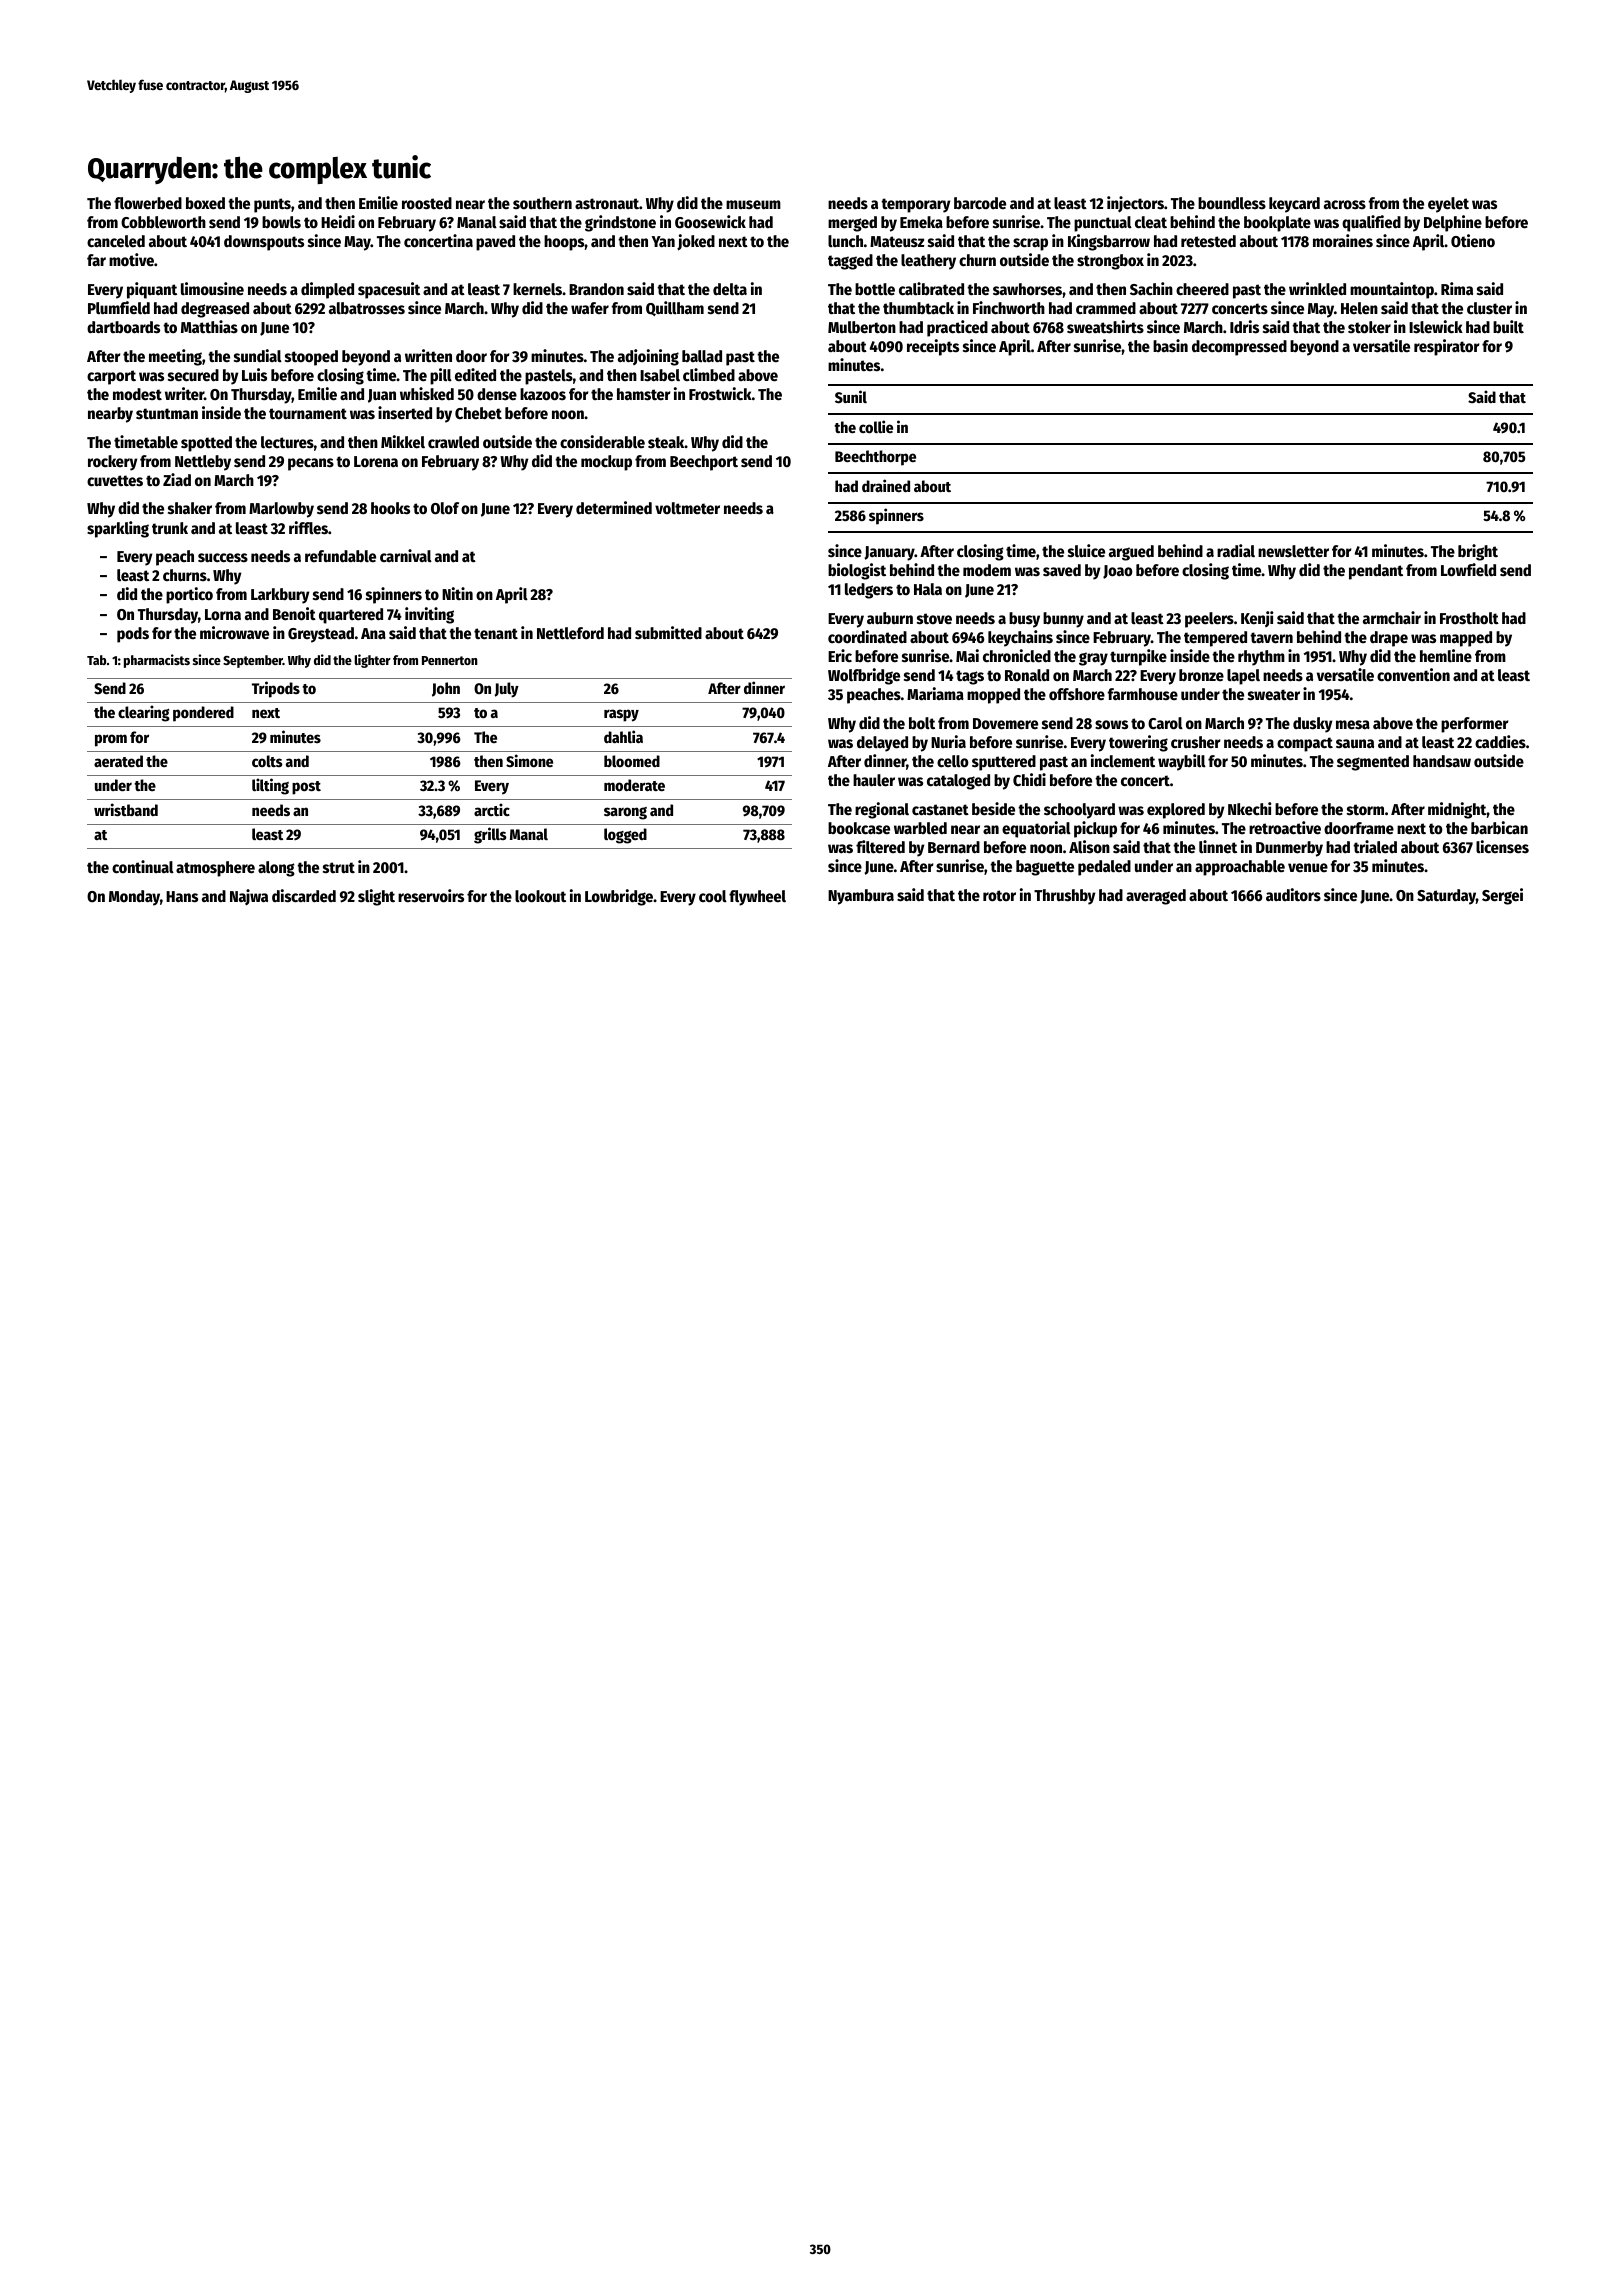 The image size is (1620, 2292). I want to click on motive, so click(131, 260).
